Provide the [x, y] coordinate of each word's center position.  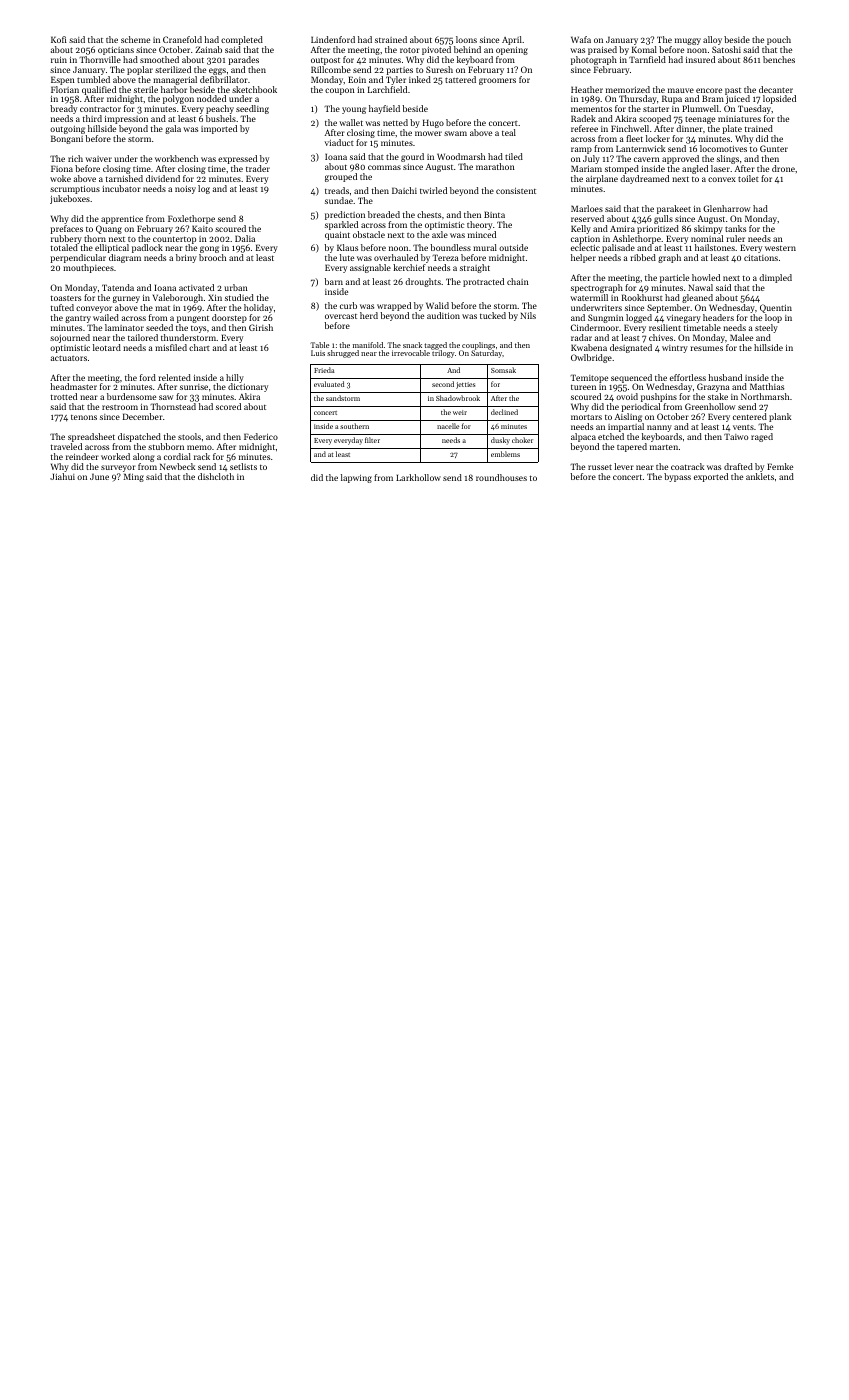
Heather [587, 89]
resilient [665, 327]
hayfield [384, 109]
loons [466, 39]
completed [242, 40]
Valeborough [178, 298]
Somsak [503, 370]
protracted [483, 282]
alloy [712, 40]
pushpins [659, 397]
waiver [98, 159]
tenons [84, 417]
